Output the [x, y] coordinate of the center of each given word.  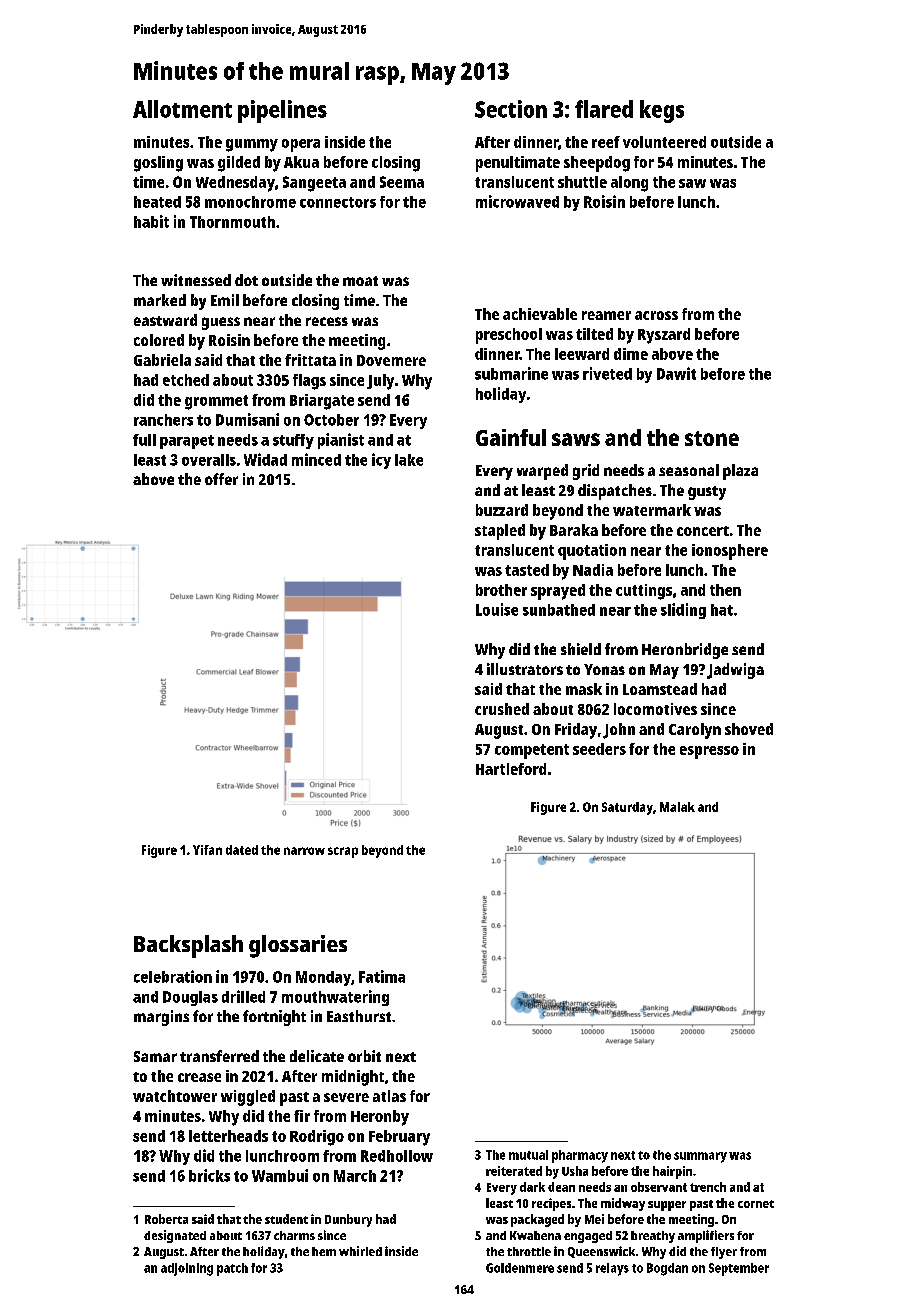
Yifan [207, 850]
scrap [343, 852]
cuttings [644, 592]
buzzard [502, 510]
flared [604, 109]
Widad [265, 459]
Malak [677, 807]
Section [511, 109]
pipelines [282, 111]
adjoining [187, 1269]
